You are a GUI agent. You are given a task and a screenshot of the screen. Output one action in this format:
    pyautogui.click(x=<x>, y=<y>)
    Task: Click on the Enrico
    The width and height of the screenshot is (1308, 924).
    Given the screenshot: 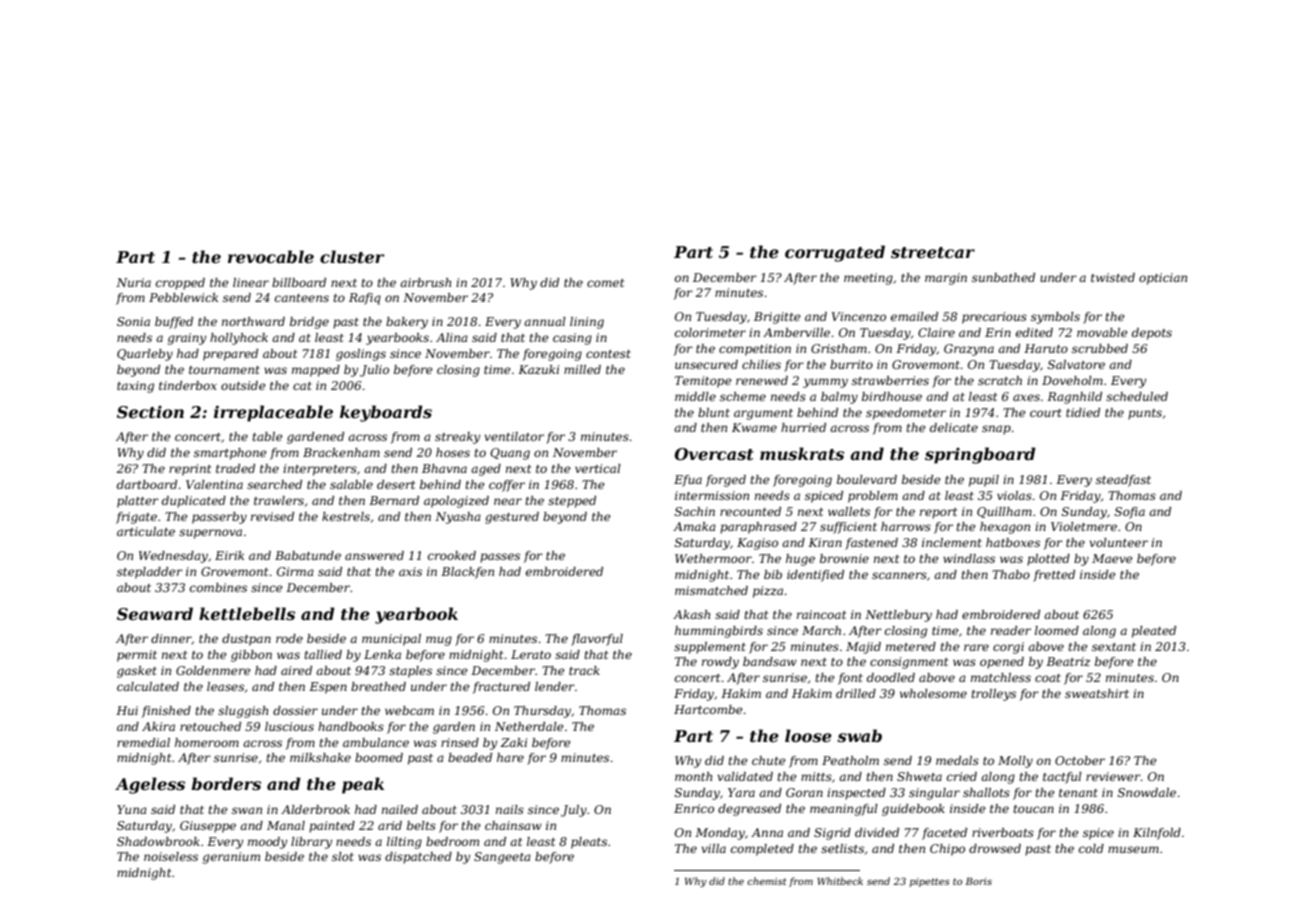 What is the action you would take?
    pyautogui.click(x=694, y=808)
